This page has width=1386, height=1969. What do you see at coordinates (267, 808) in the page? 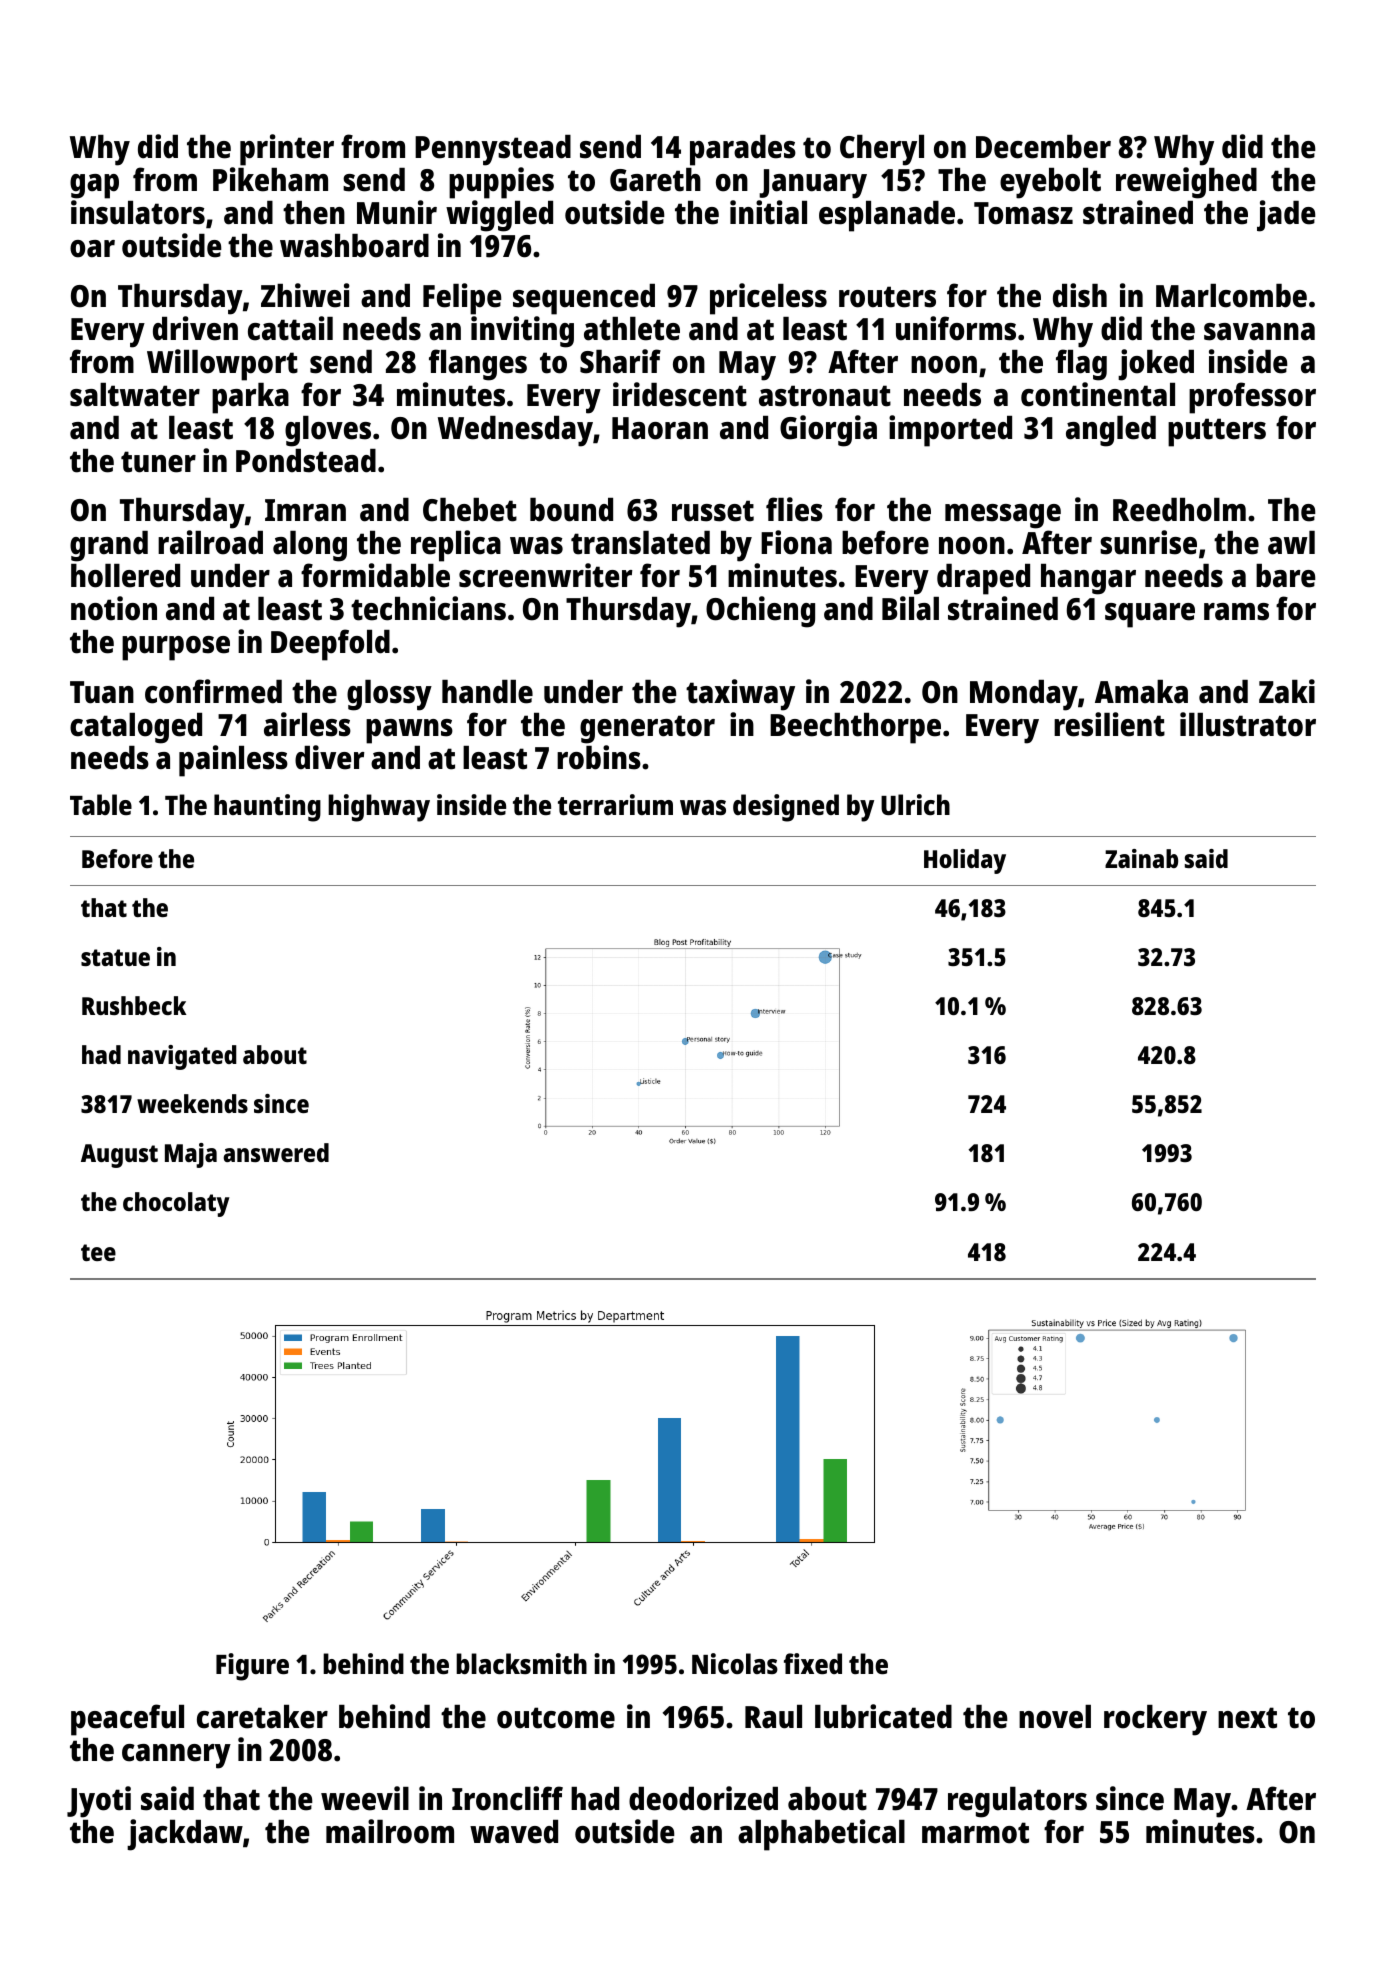
I see `haunting` at bounding box center [267, 808].
